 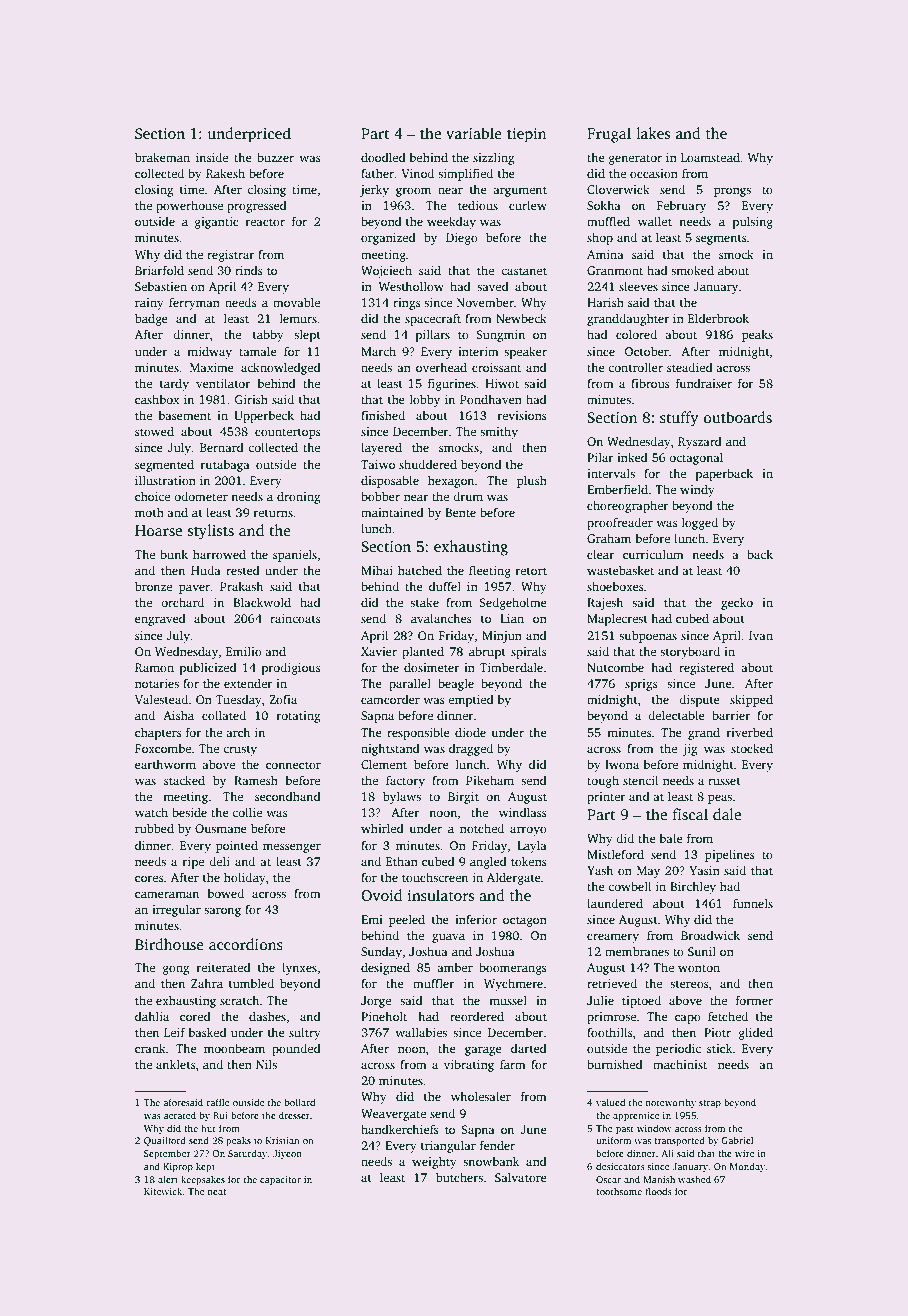 I want to click on brakeman, so click(x=162, y=157).
